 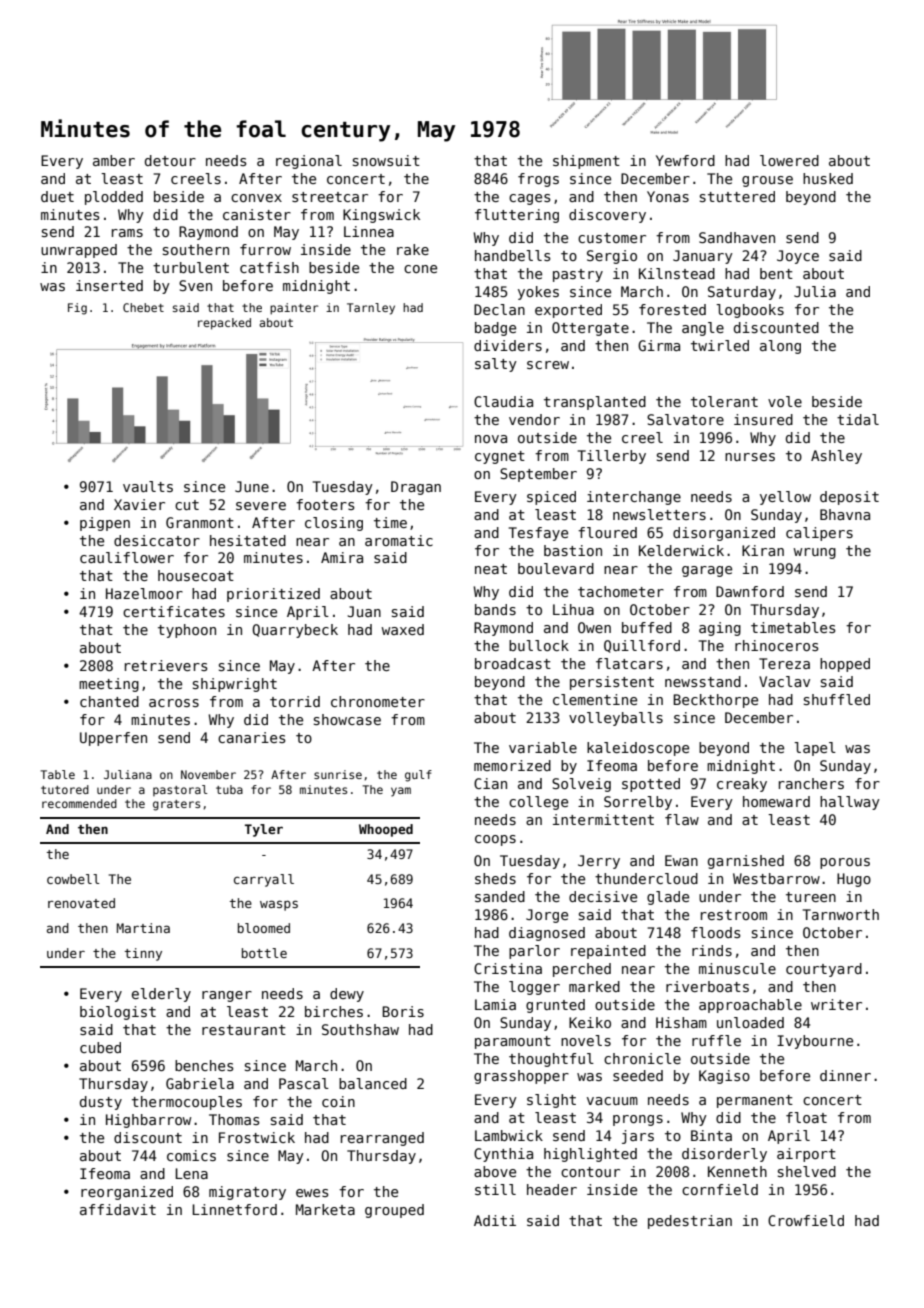 I want to click on cubed, so click(x=100, y=1047).
